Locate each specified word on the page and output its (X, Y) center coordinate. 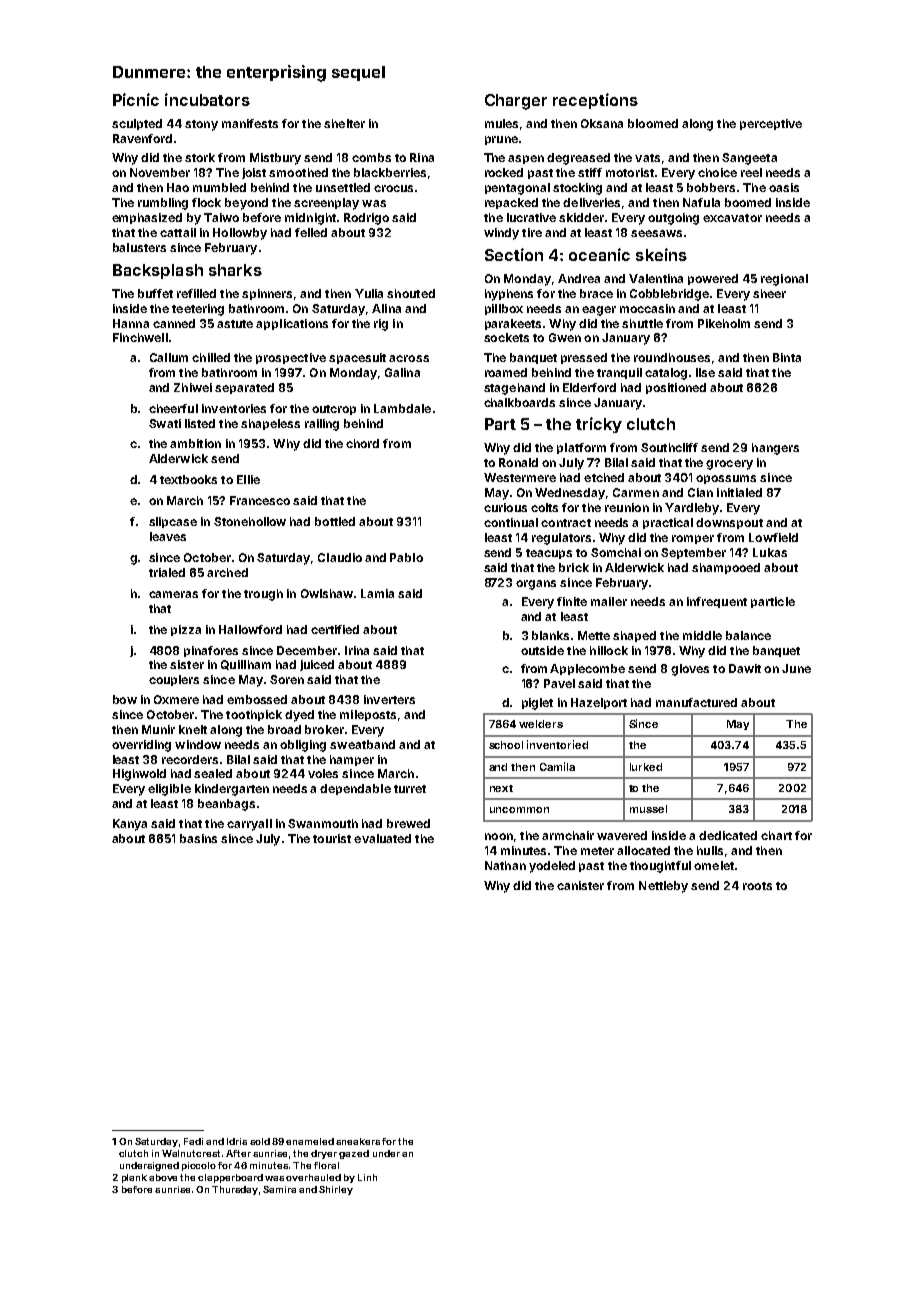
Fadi (193, 1141)
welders (541, 724)
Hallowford (250, 629)
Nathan (505, 865)
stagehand (514, 389)
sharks (235, 270)
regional (784, 280)
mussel (648, 809)
